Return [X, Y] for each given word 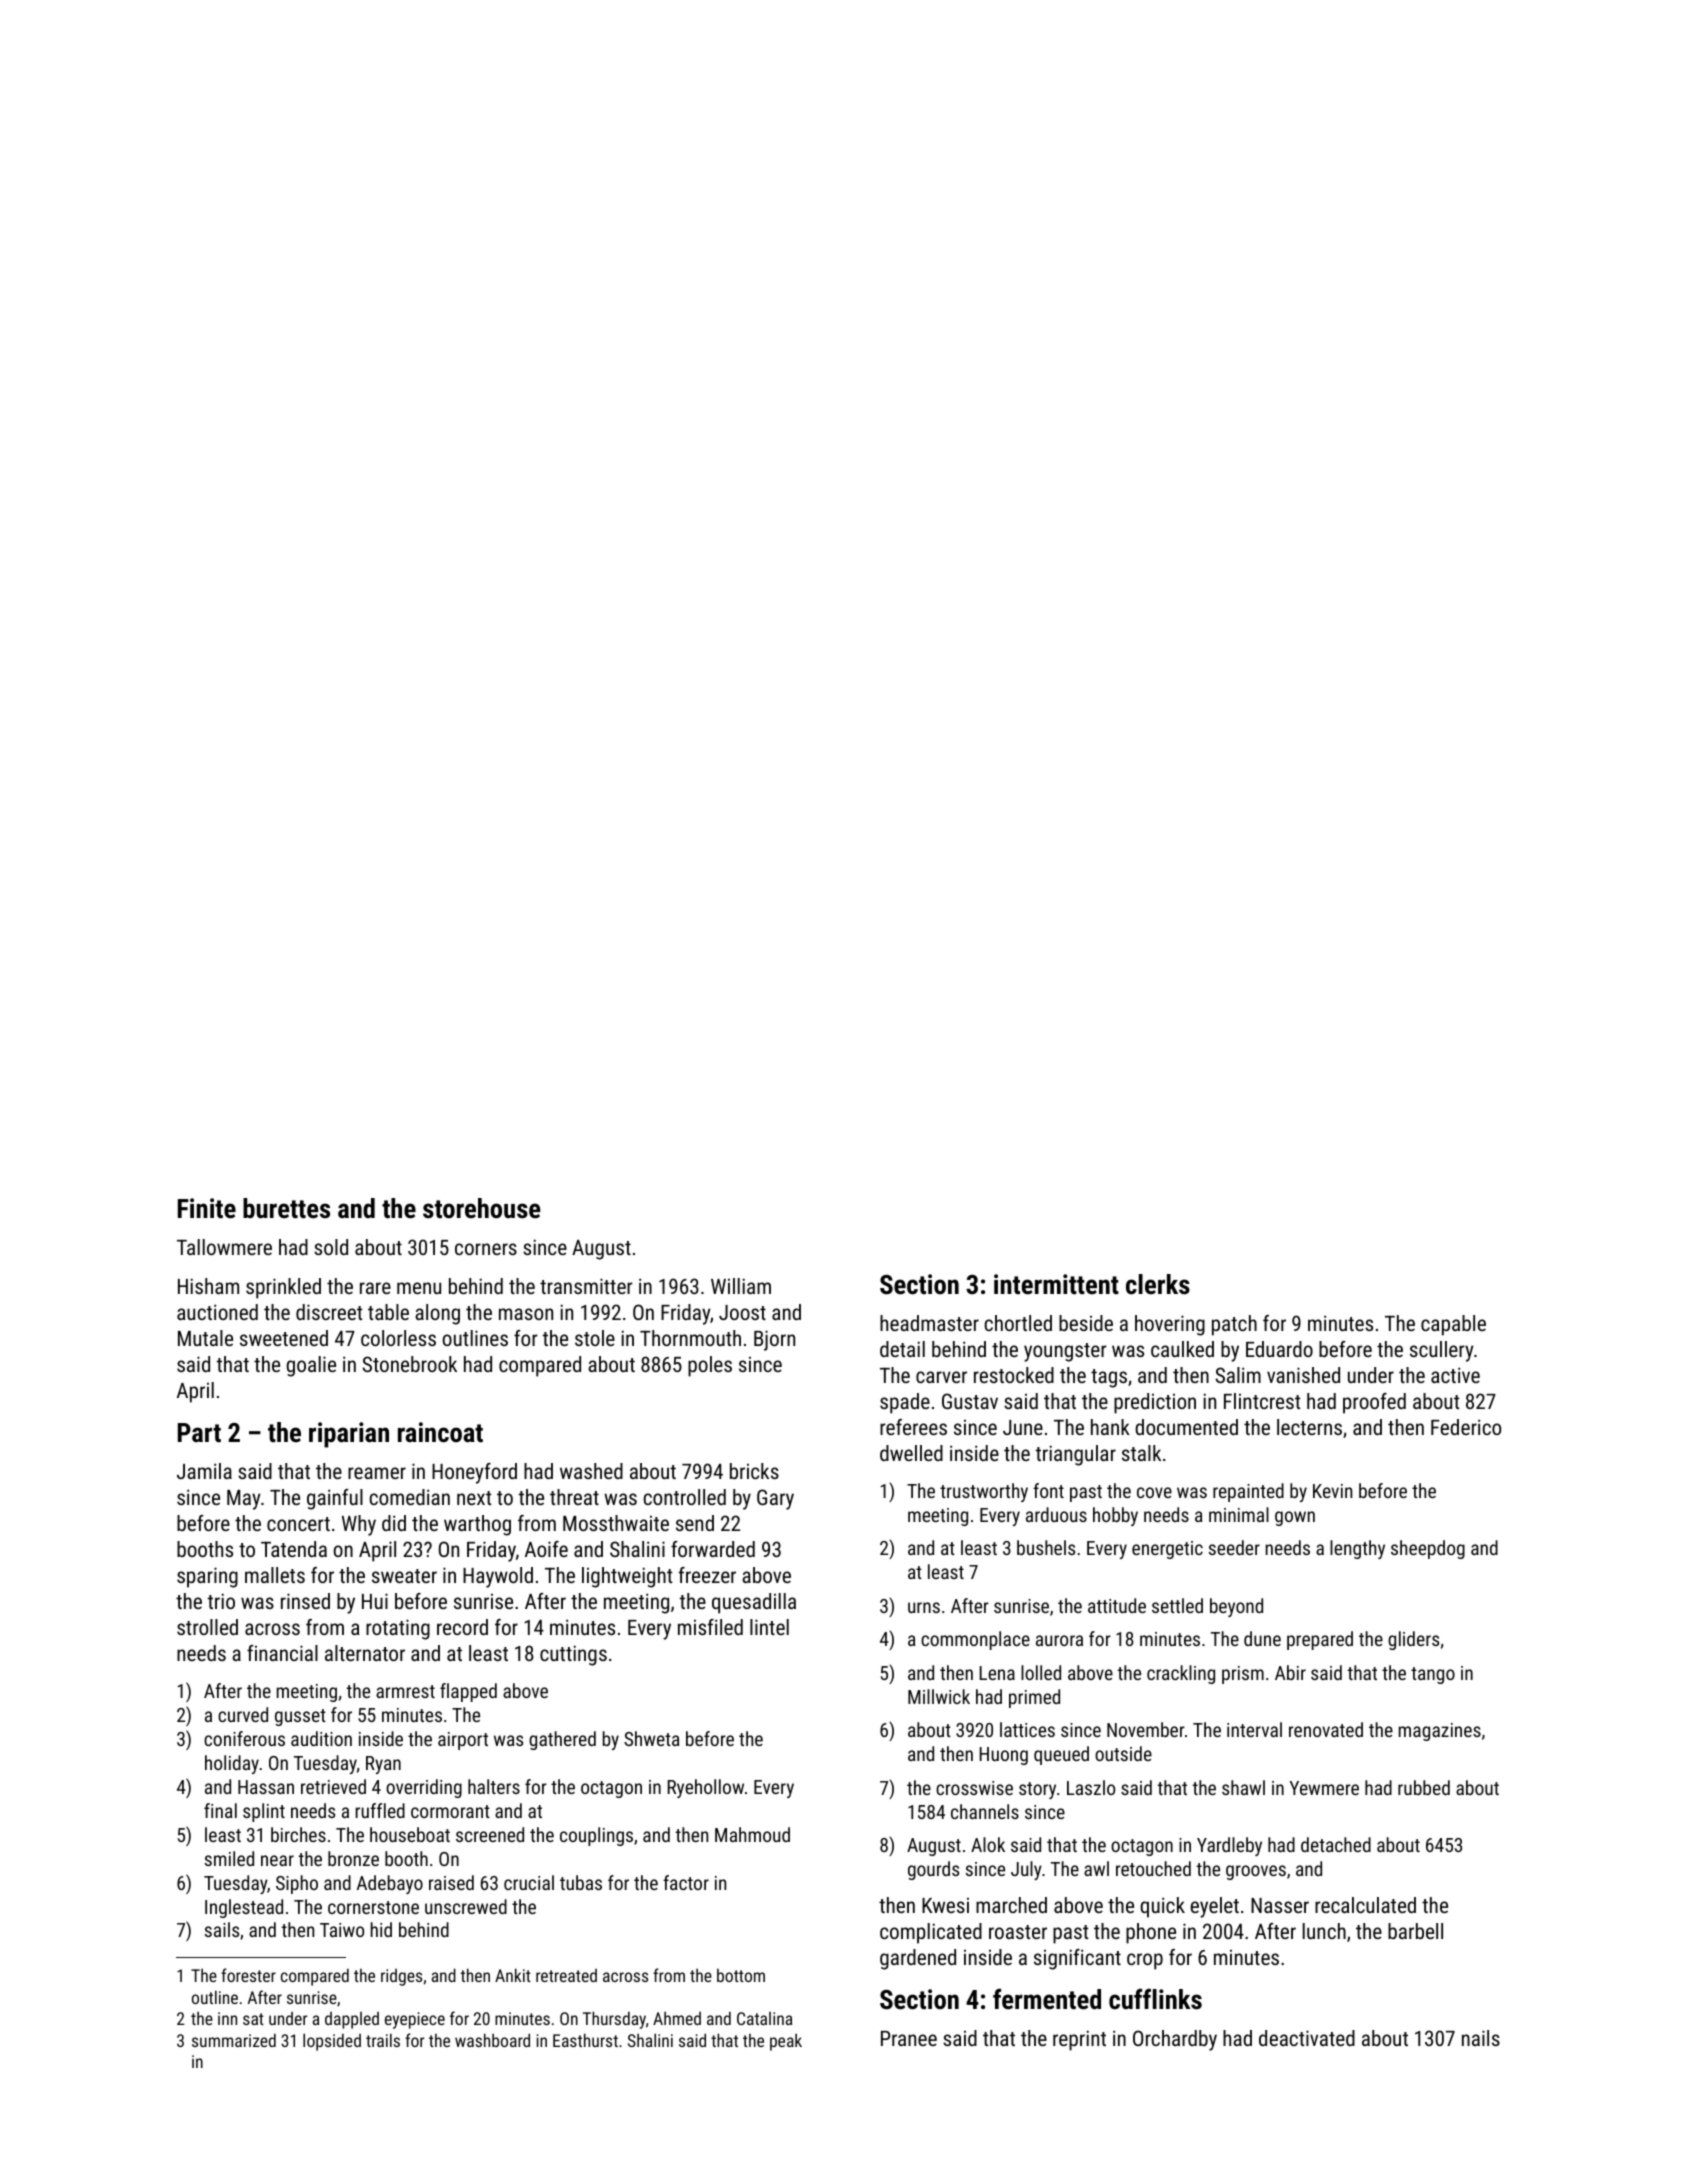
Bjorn [774, 1340]
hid [381, 1929]
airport [463, 1741]
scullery [1442, 1351]
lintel [769, 1627]
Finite [207, 1208]
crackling [1181, 1674]
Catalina [764, 2018]
